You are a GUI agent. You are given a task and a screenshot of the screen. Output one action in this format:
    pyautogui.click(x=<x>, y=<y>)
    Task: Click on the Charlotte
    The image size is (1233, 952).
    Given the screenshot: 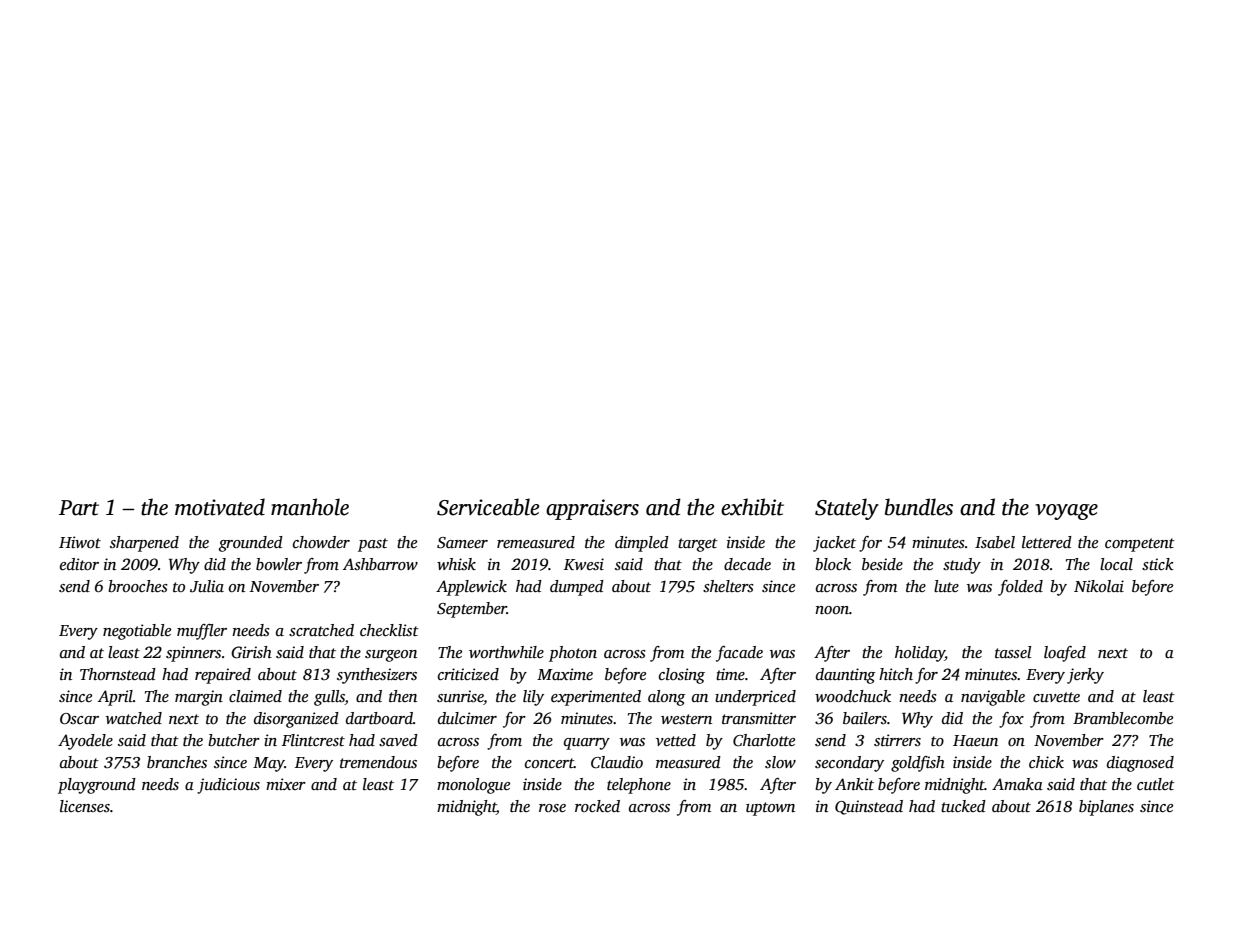 What is the action you would take?
    pyautogui.click(x=764, y=740)
